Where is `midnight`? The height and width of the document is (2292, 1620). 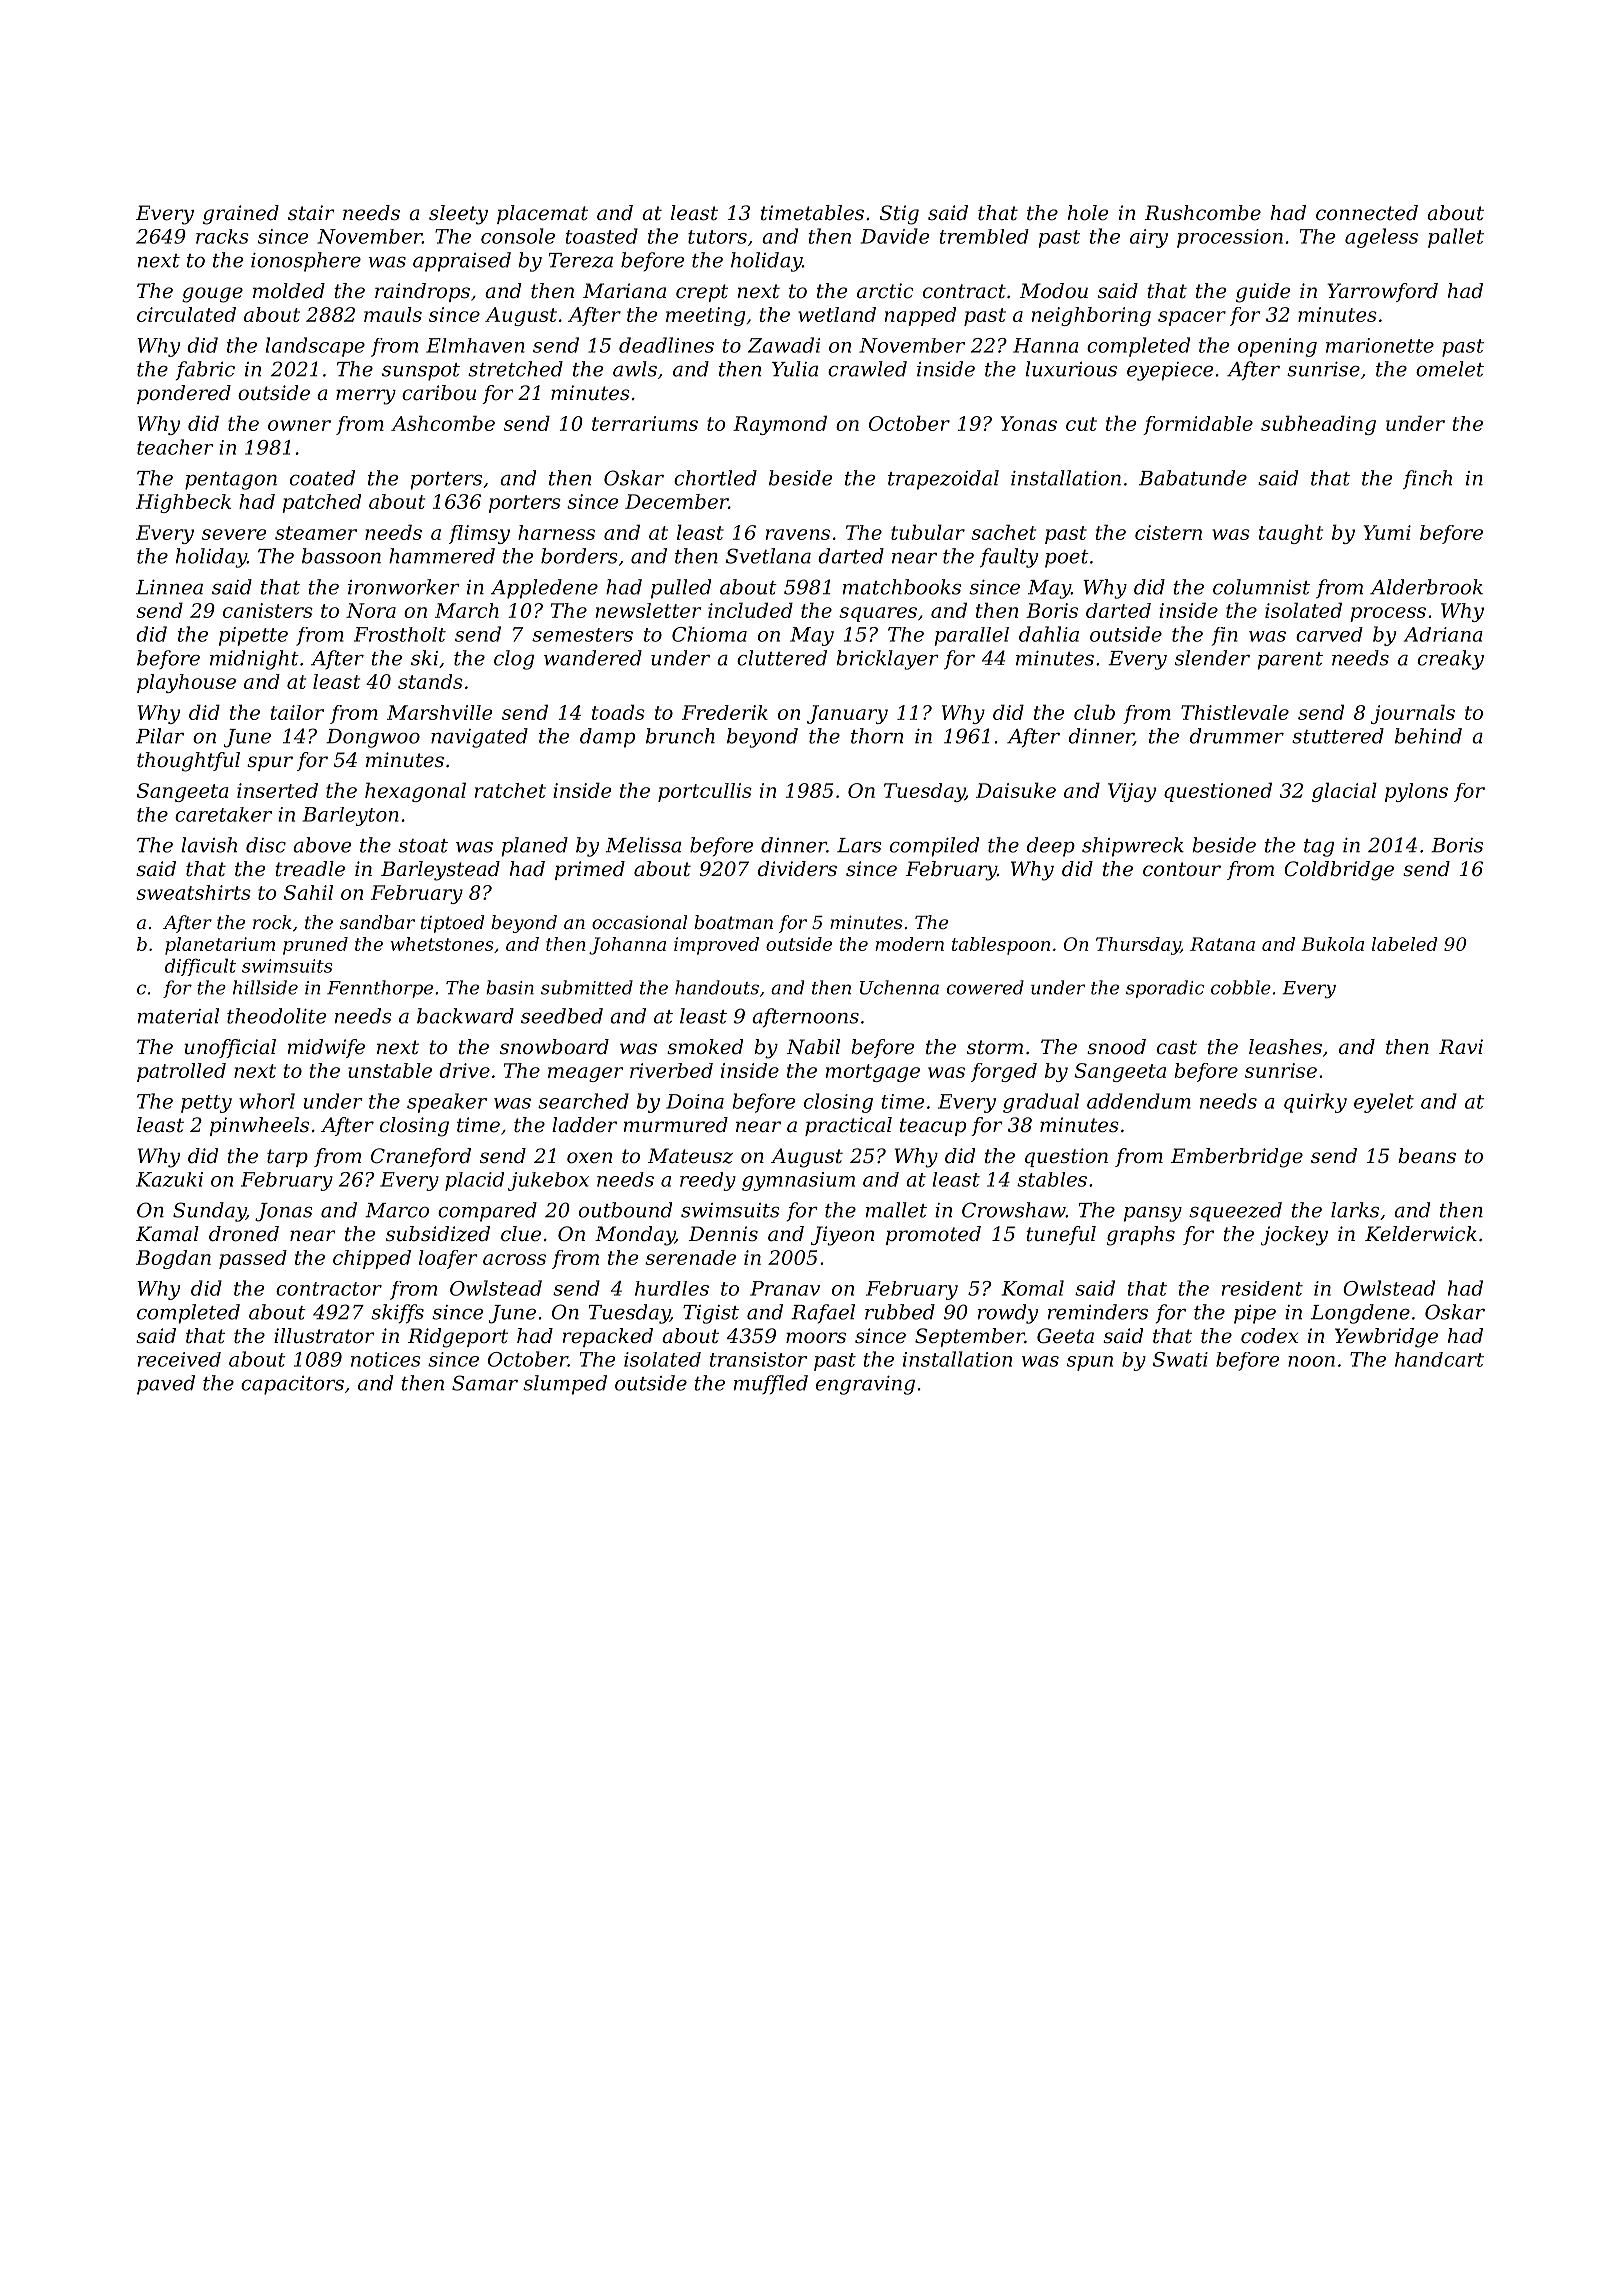 midnight is located at coordinates (254, 660).
